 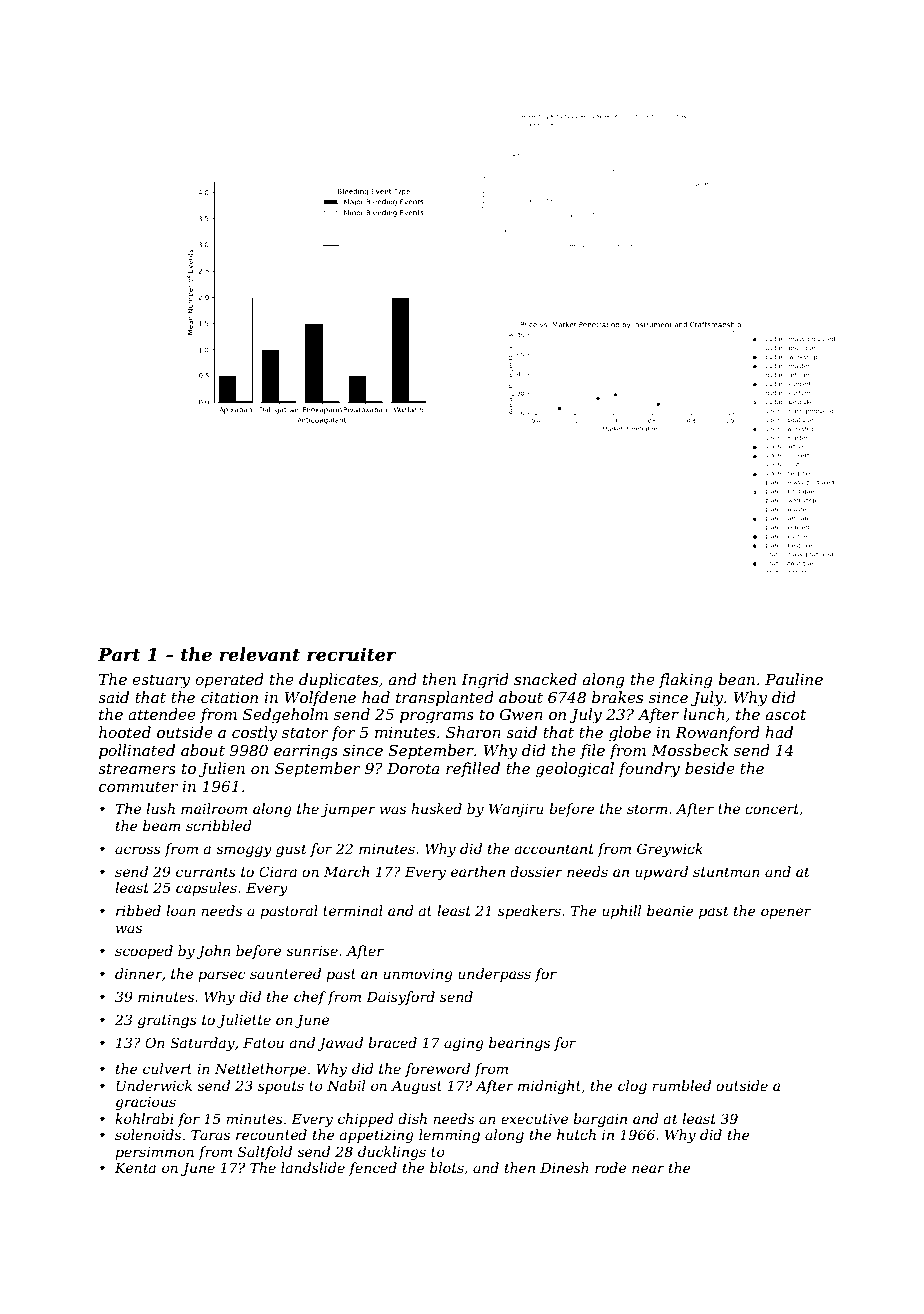 What do you see at coordinates (686, 681) in the page?
I see `flaking` at bounding box center [686, 681].
